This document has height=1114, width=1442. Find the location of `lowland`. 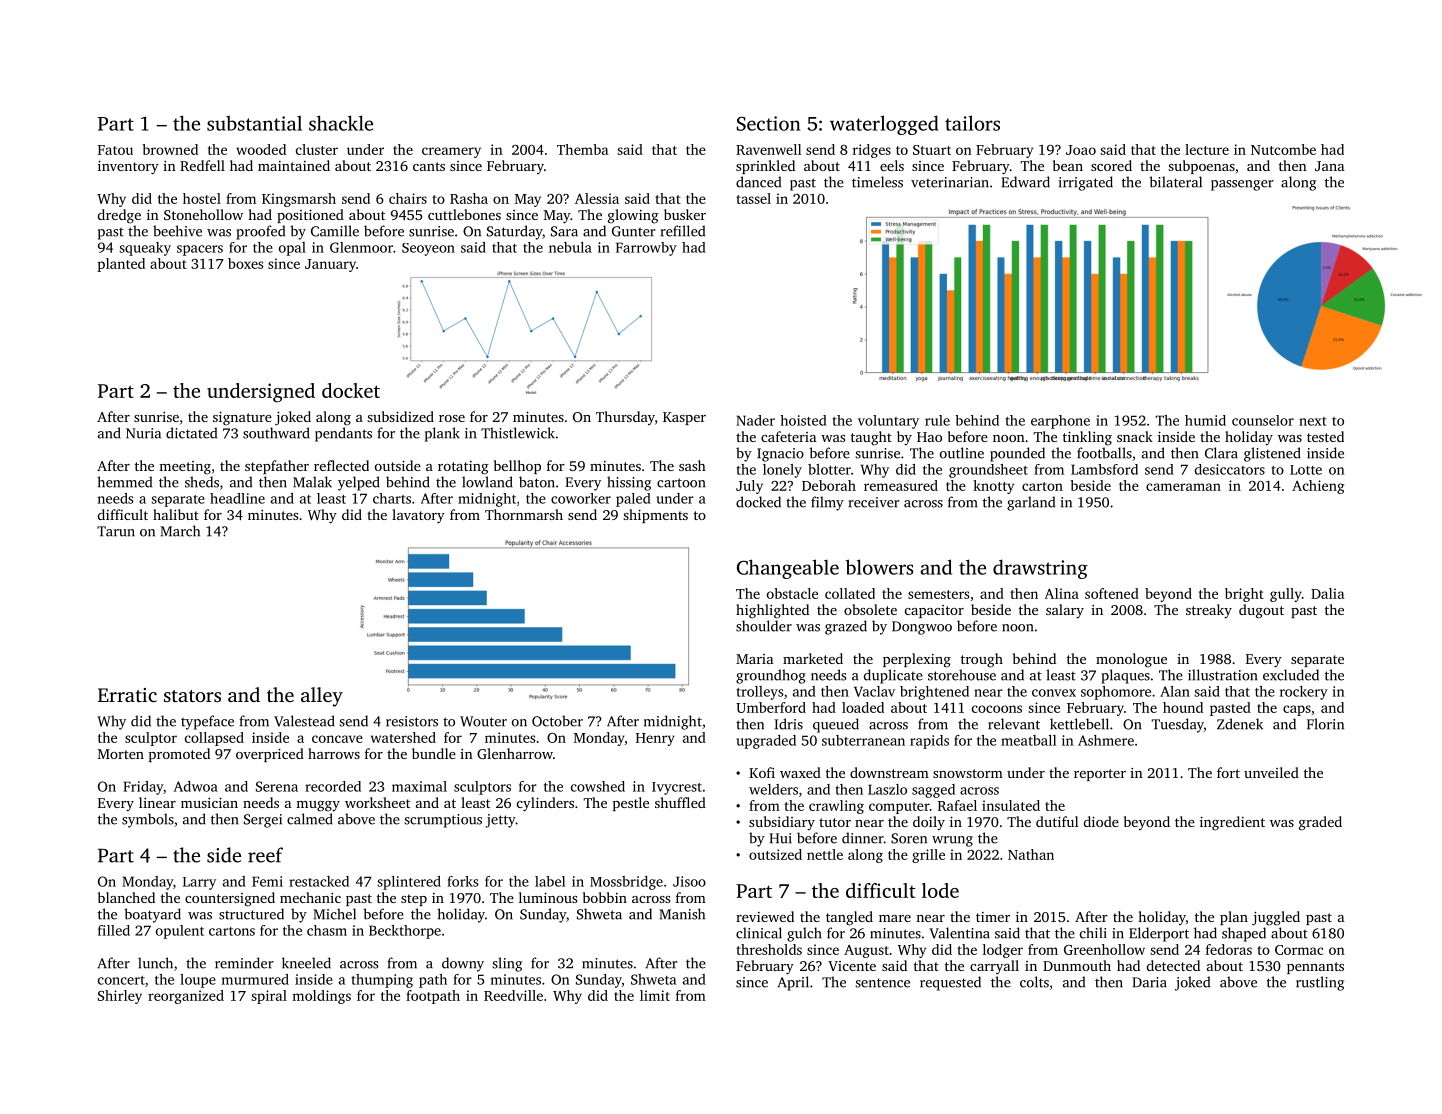

lowland is located at coordinates (487, 482).
